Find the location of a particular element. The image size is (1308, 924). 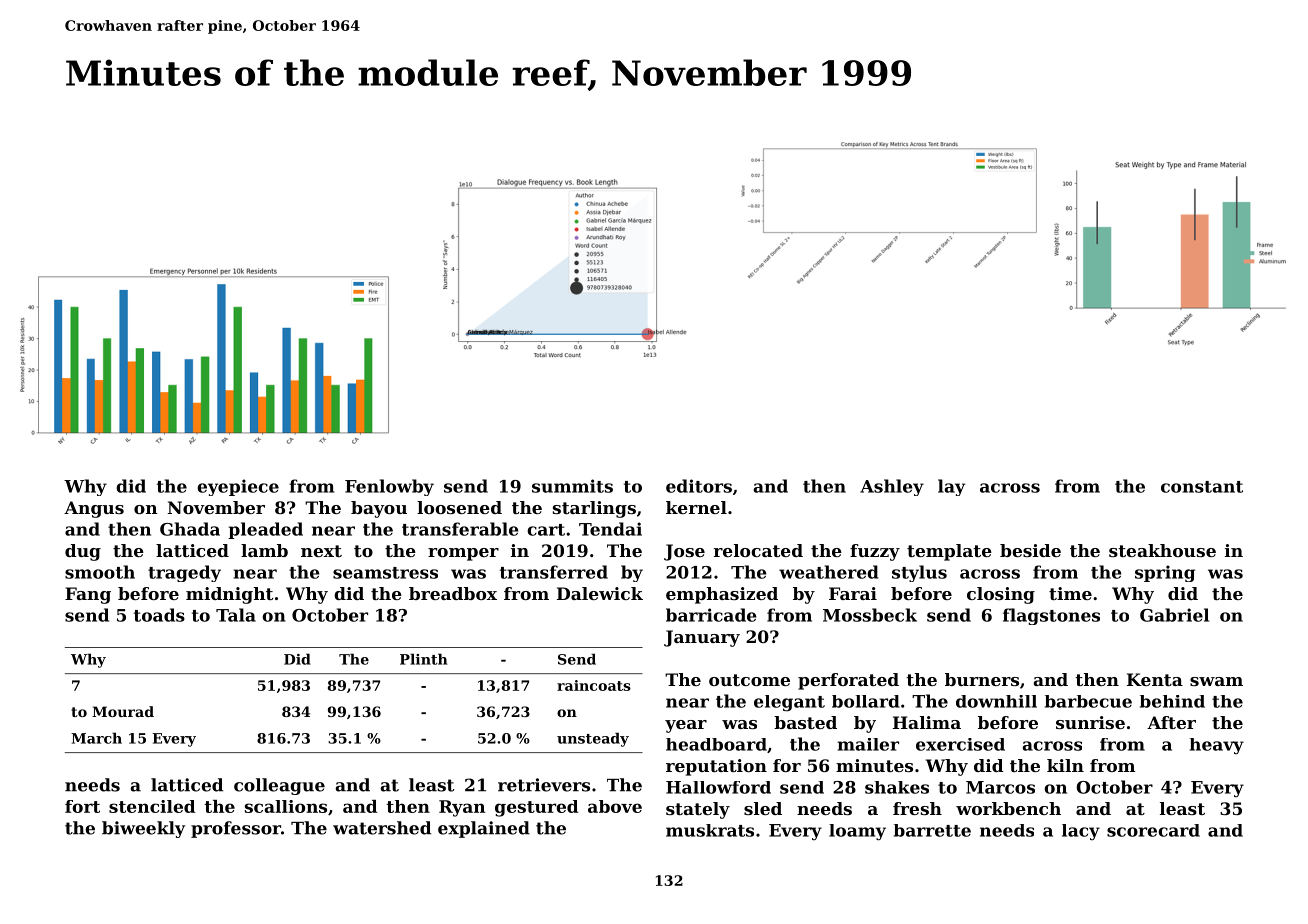

smooth is located at coordinates (100, 572).
